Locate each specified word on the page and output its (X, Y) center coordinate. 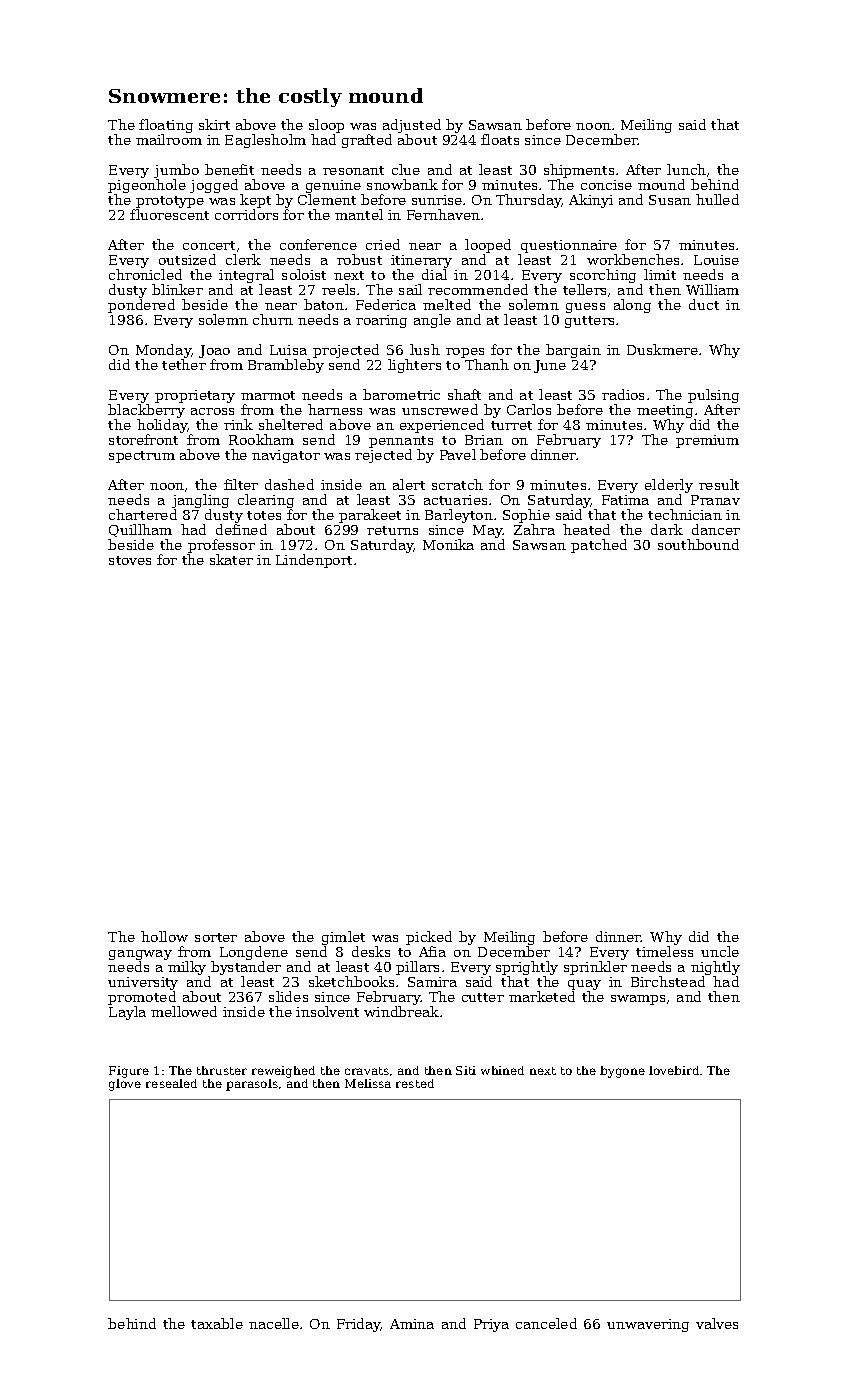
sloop (326, 127)
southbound (698, 544)
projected (346, 352)
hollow (164, 936)
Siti (466, 1070)
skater (231, 559)
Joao (214, 352)
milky (187, 968)
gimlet (343, 938)
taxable (217, 1323)
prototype (169, 203)
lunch (686, 169)
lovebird (674, 1070)
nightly (715, 968)
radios (623, 394)
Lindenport (314, 561)
